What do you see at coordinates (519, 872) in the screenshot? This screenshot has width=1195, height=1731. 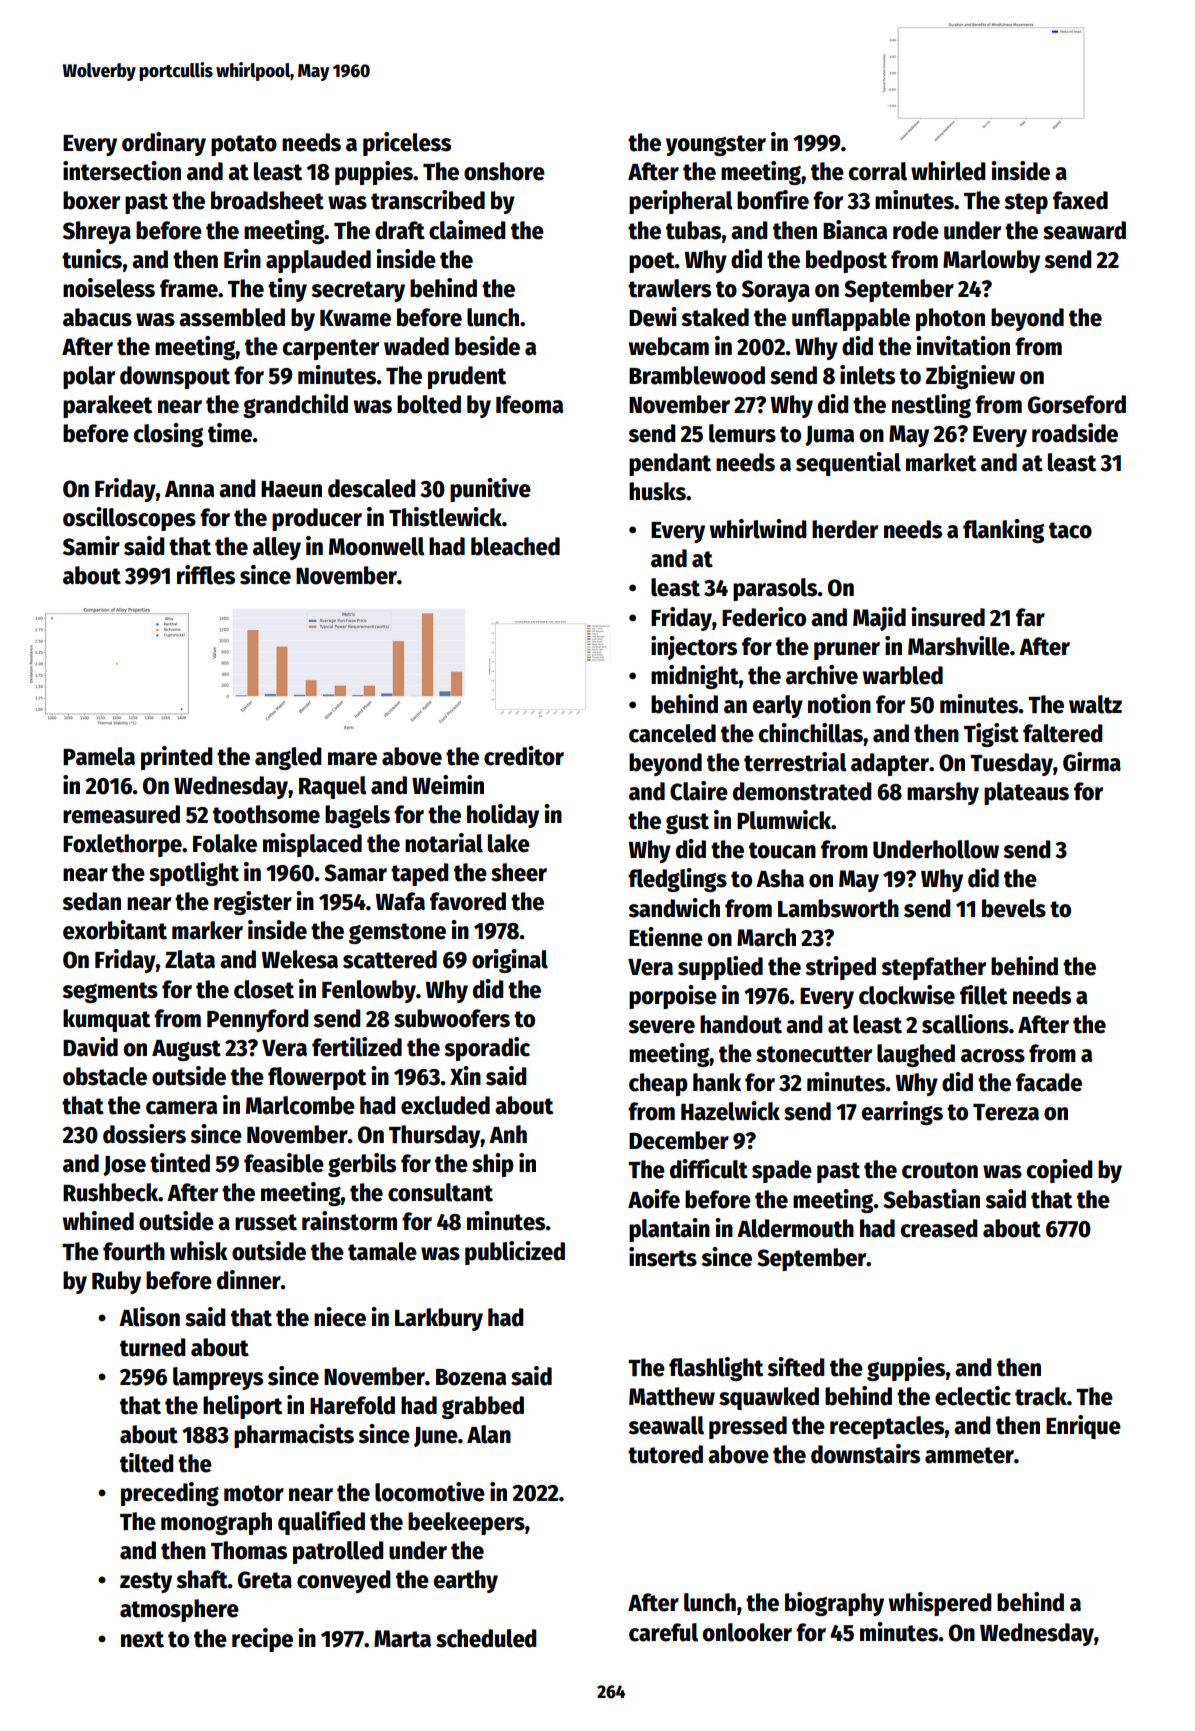 I see `sheer` at bounding box center [519, 872].
